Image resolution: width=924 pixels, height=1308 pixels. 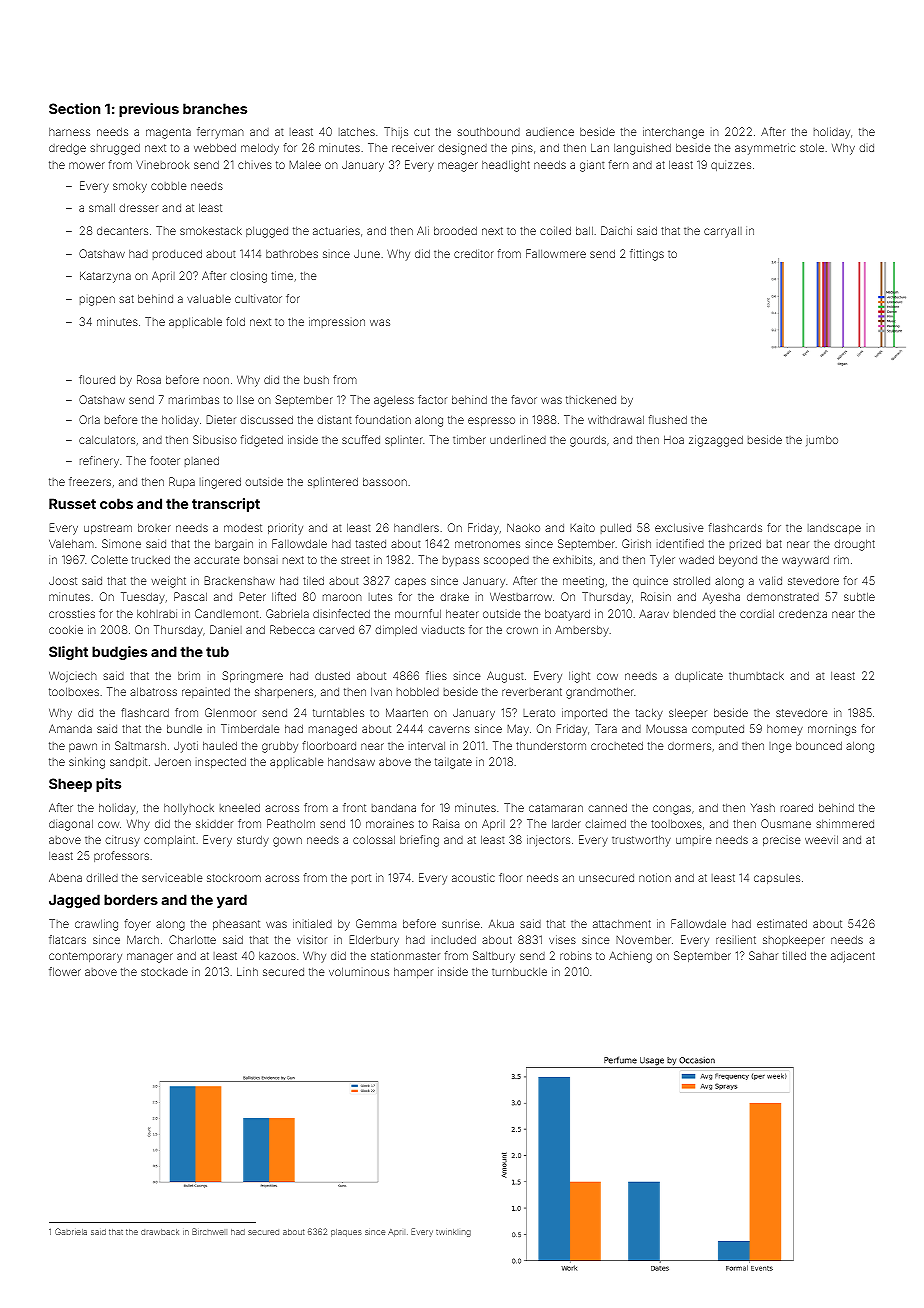 I want to click on injectors, so click(x=548, y=840).
